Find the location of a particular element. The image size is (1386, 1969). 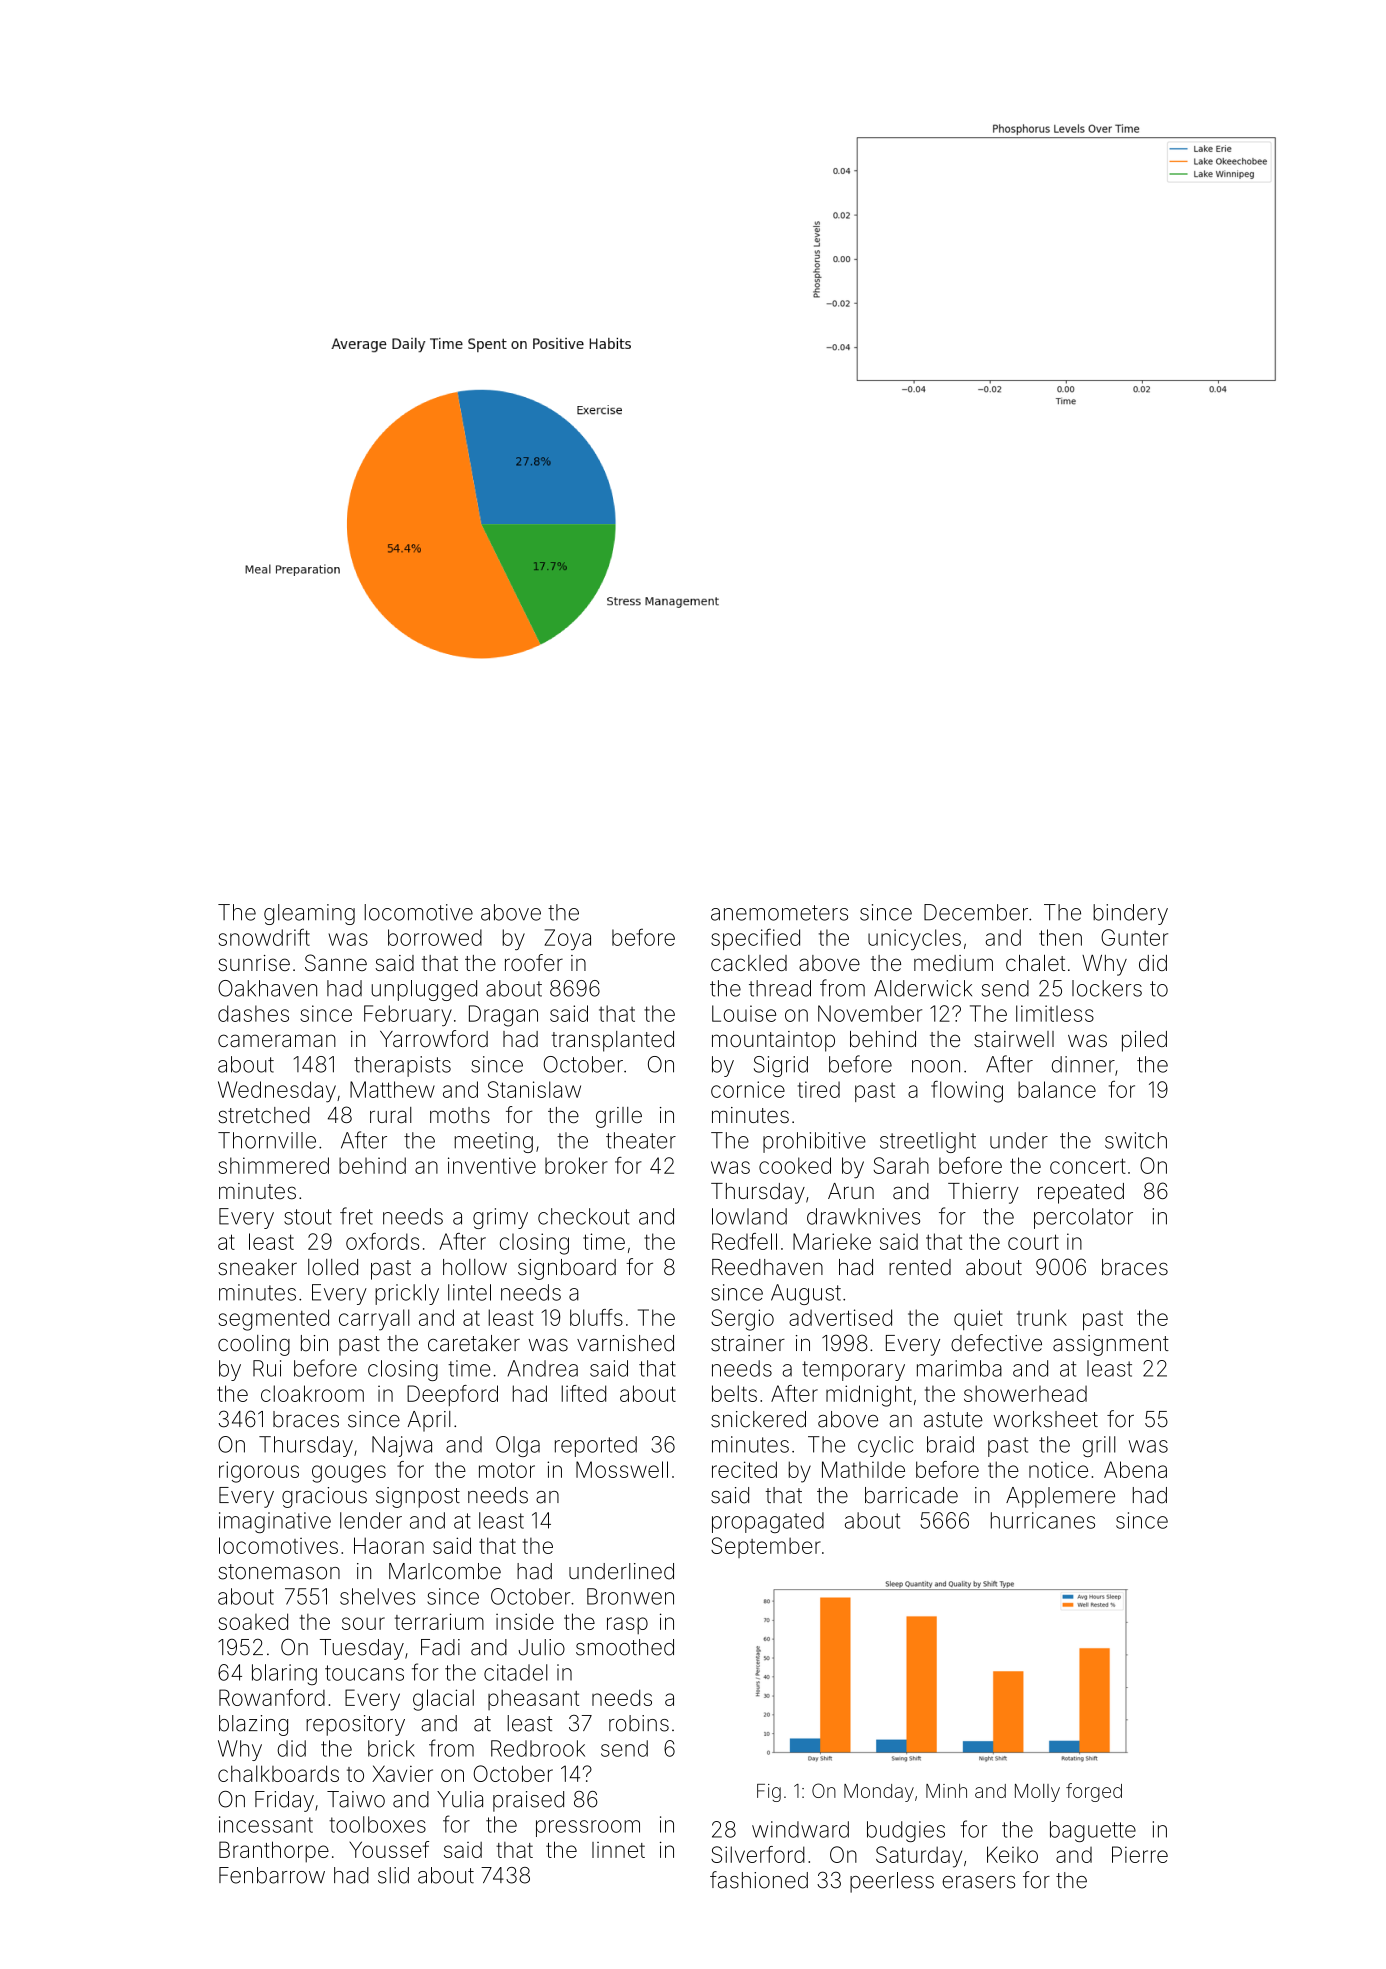

windward is located at coordinates (800, 1829).
